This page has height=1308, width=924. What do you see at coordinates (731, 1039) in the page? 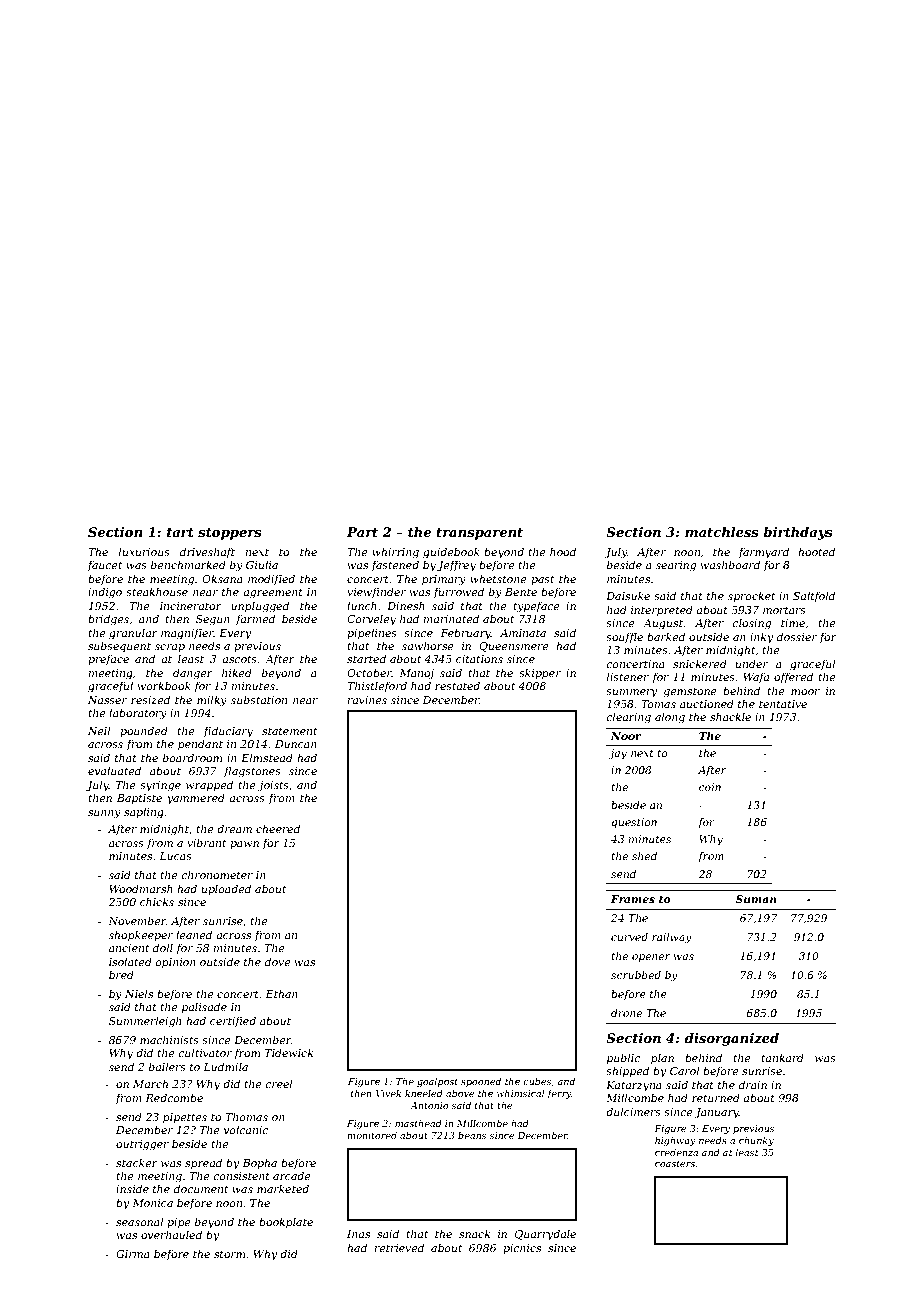
I see `disorganized` at bounding box center [731, 1039].
